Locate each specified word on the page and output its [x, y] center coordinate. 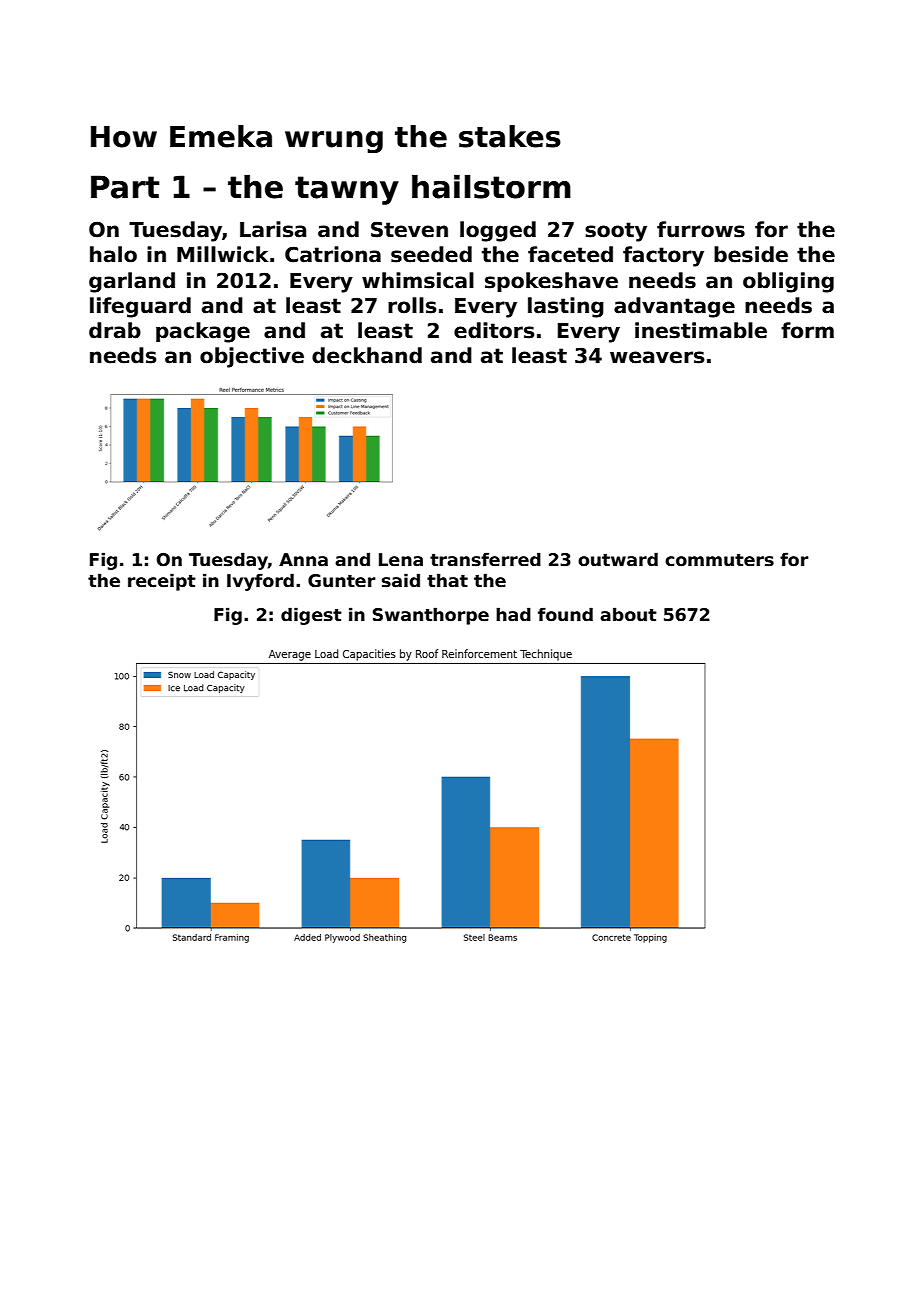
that [447, 580]
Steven [409, 229]
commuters [719, 560]
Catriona [333, 254]
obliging [788, 282]
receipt [162, 582]
